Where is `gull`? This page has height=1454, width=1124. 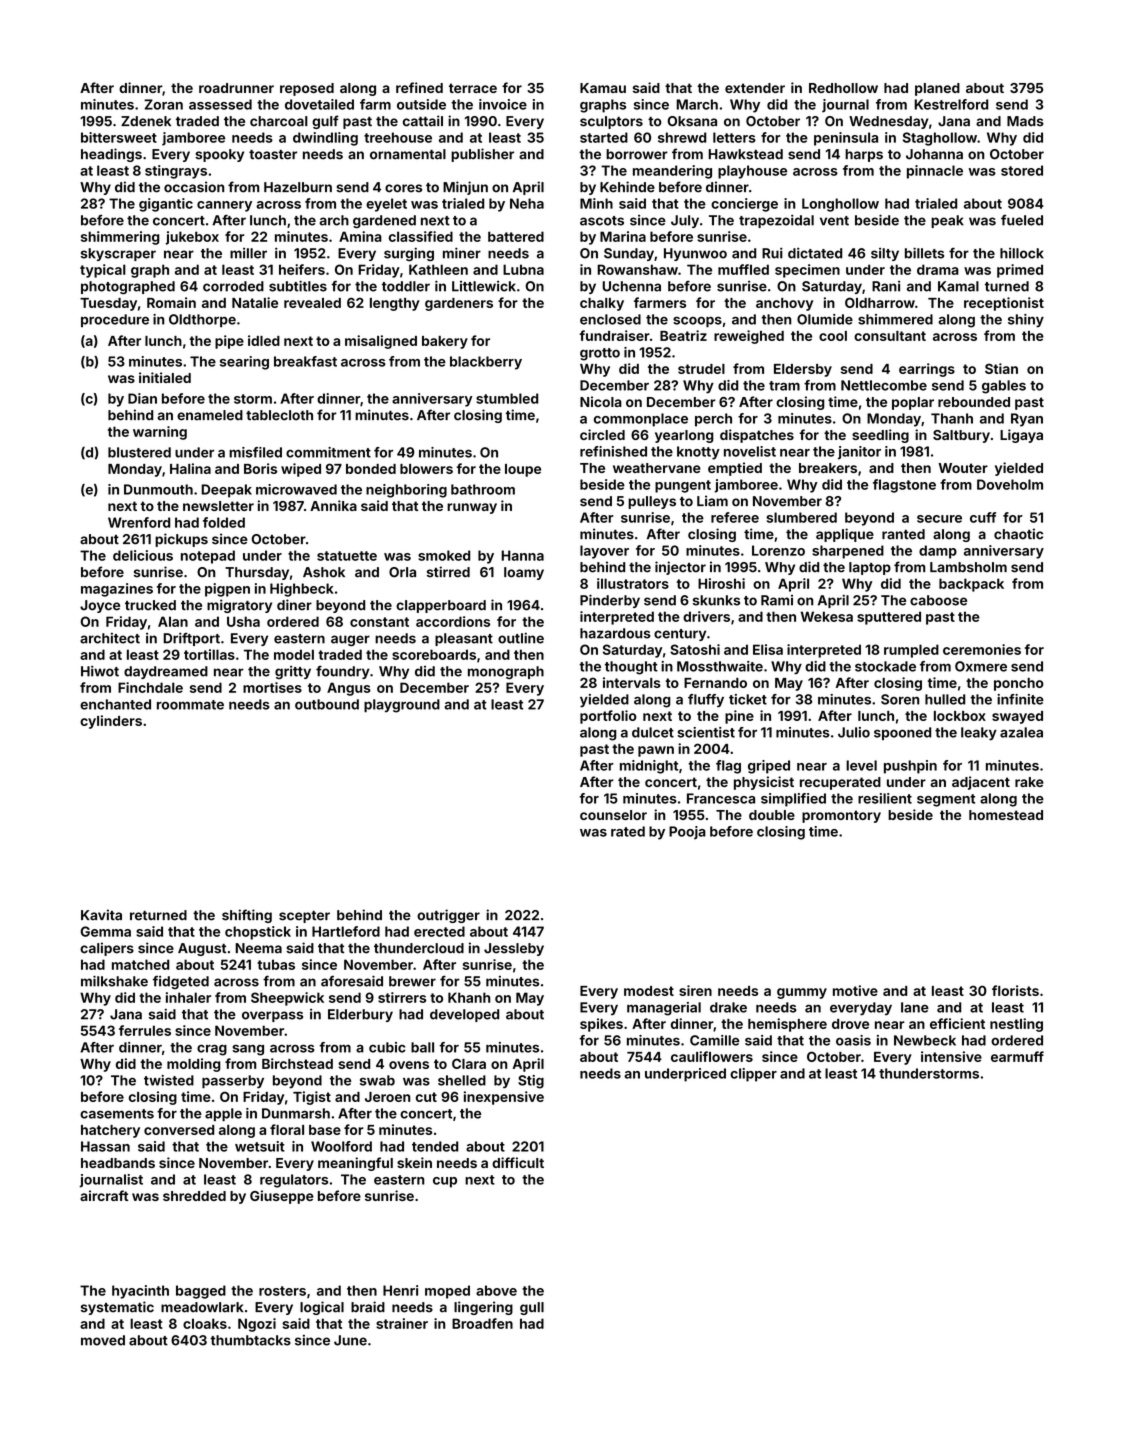 gull is located at coordinates (532, 1308).
